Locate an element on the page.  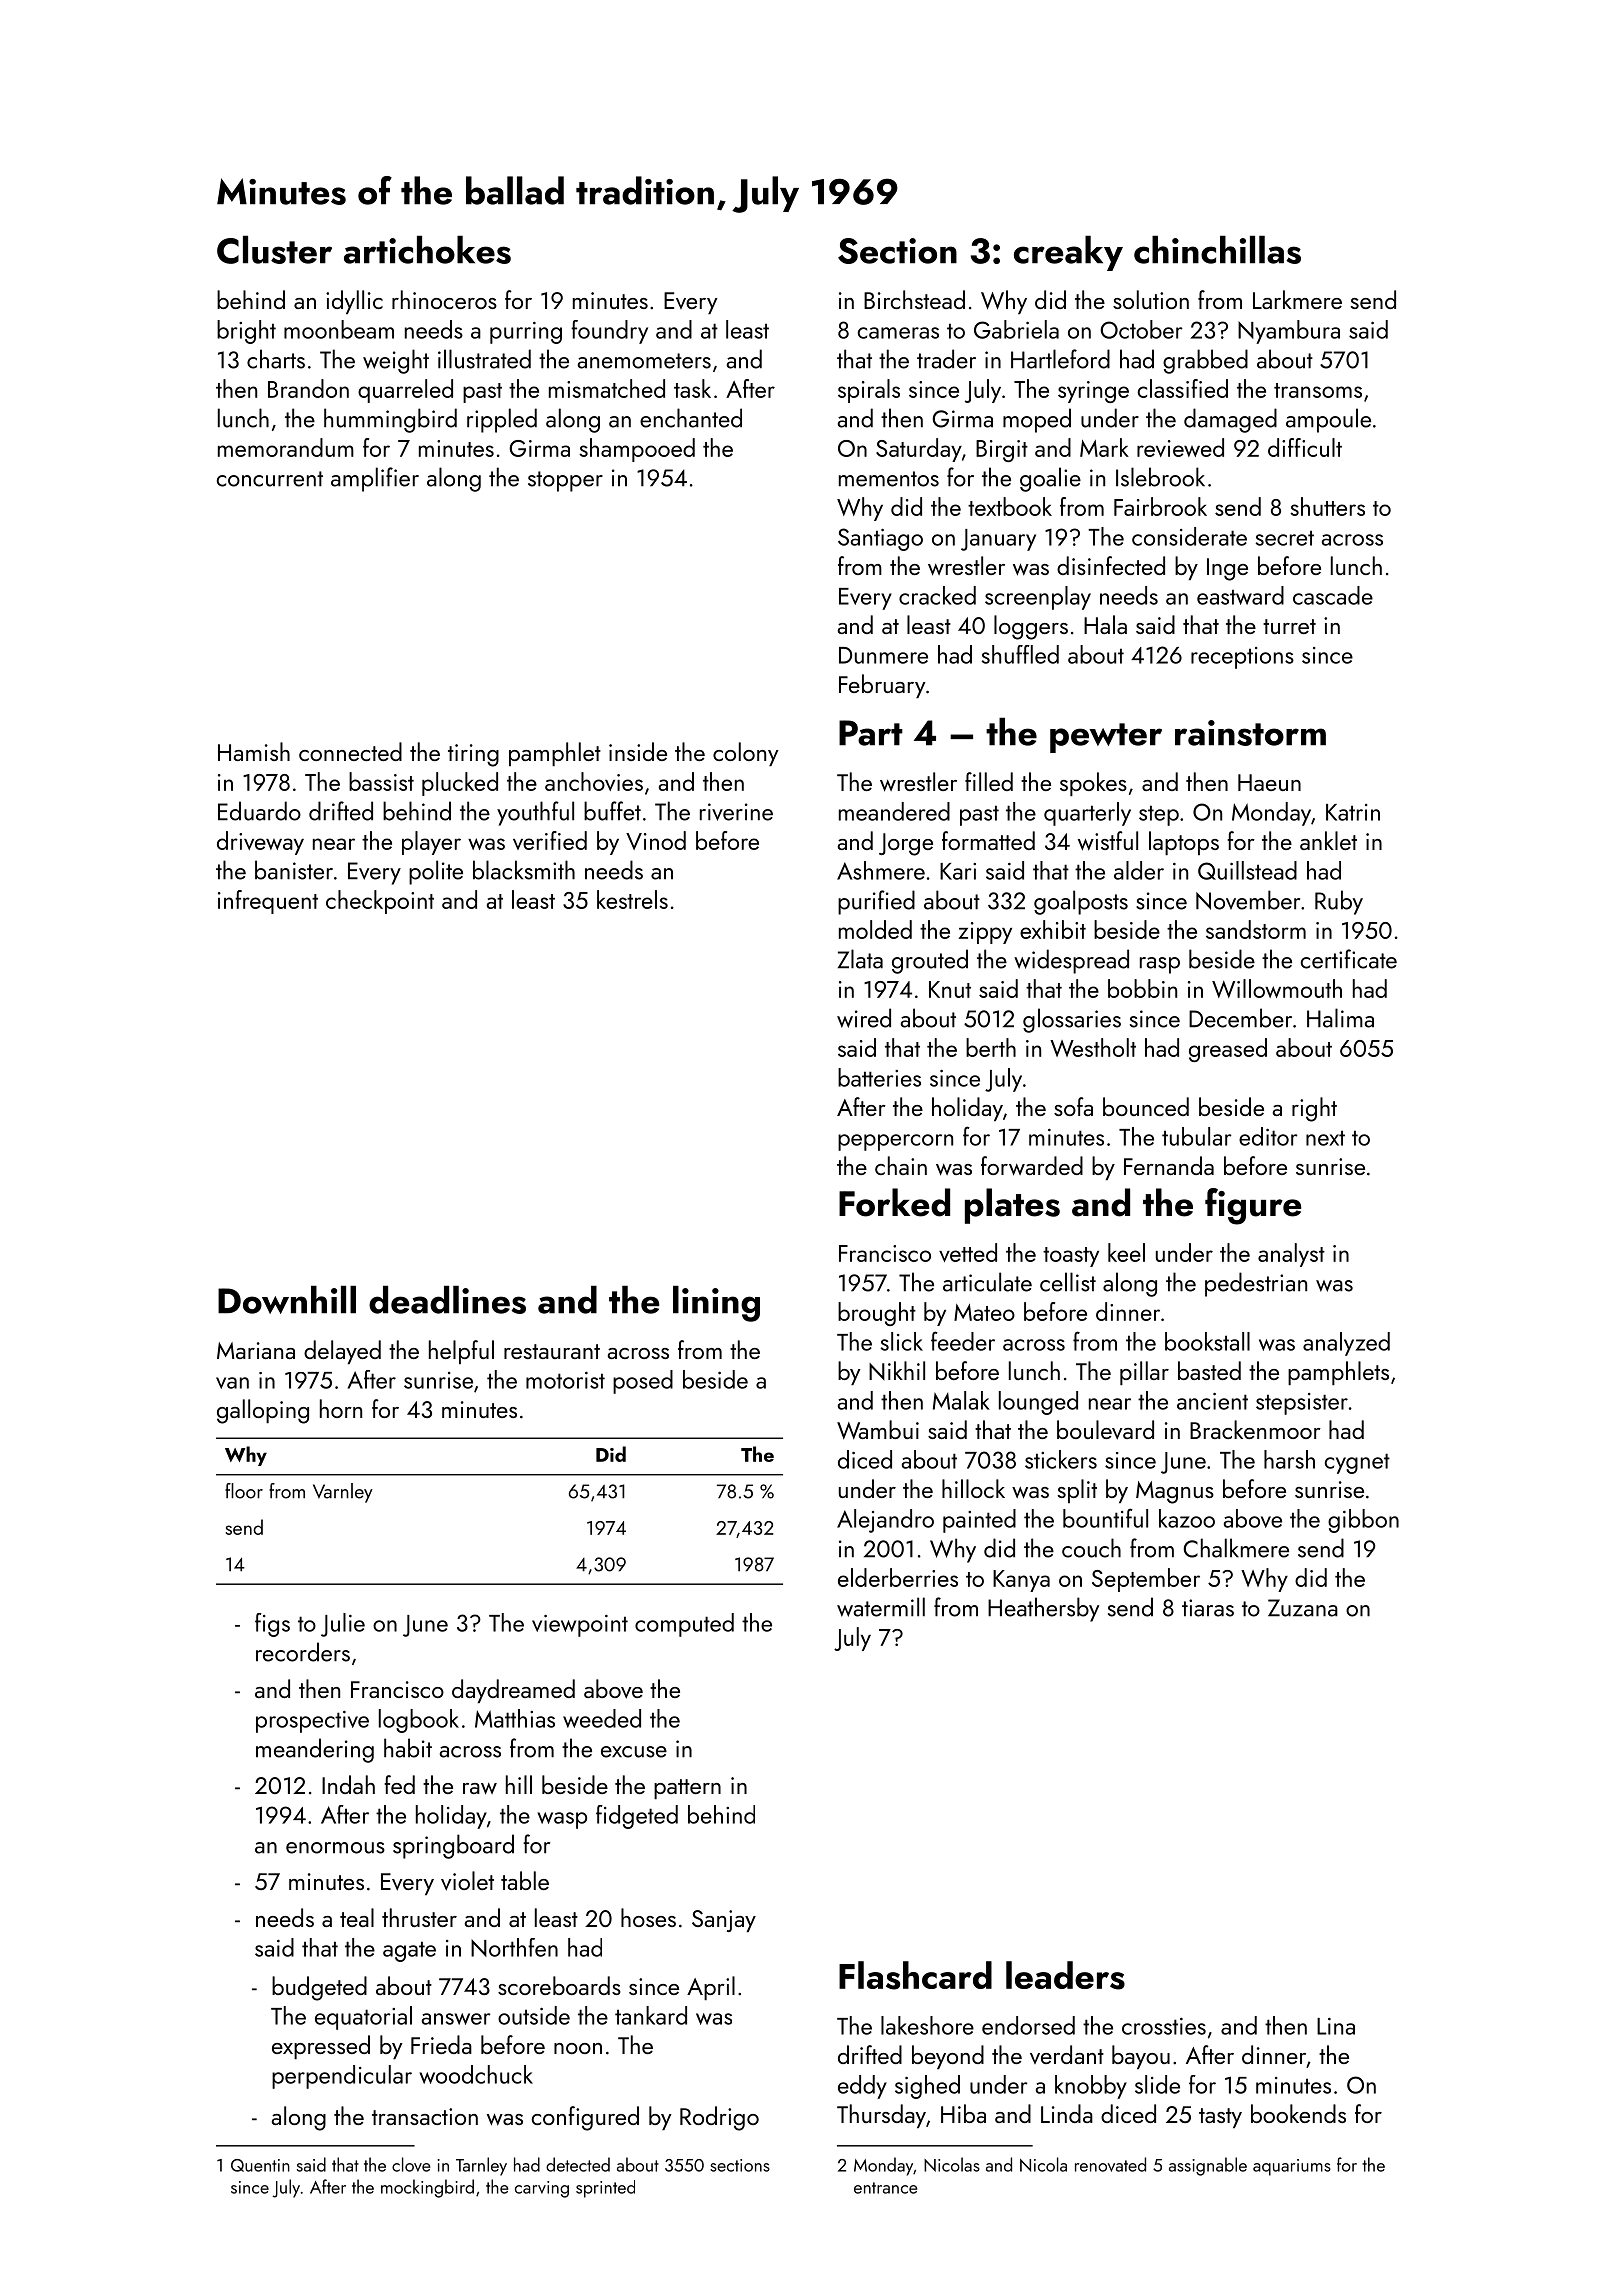
Quentin is located at coordinates (260, 2165).
